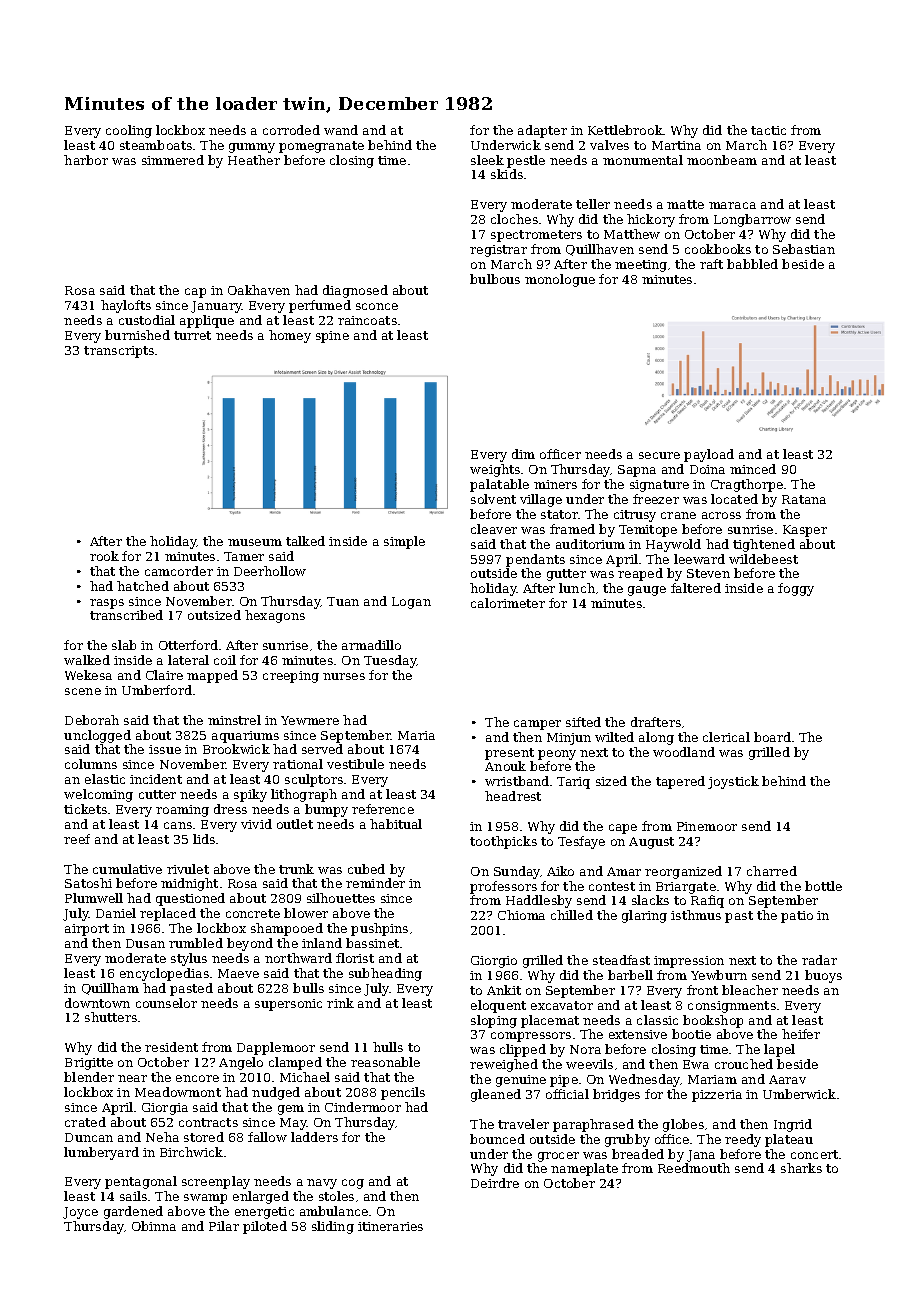  What do you see at coordinates (542, 131) in the screenshot?
I see `adapter` at bounding box center [542, 131].
